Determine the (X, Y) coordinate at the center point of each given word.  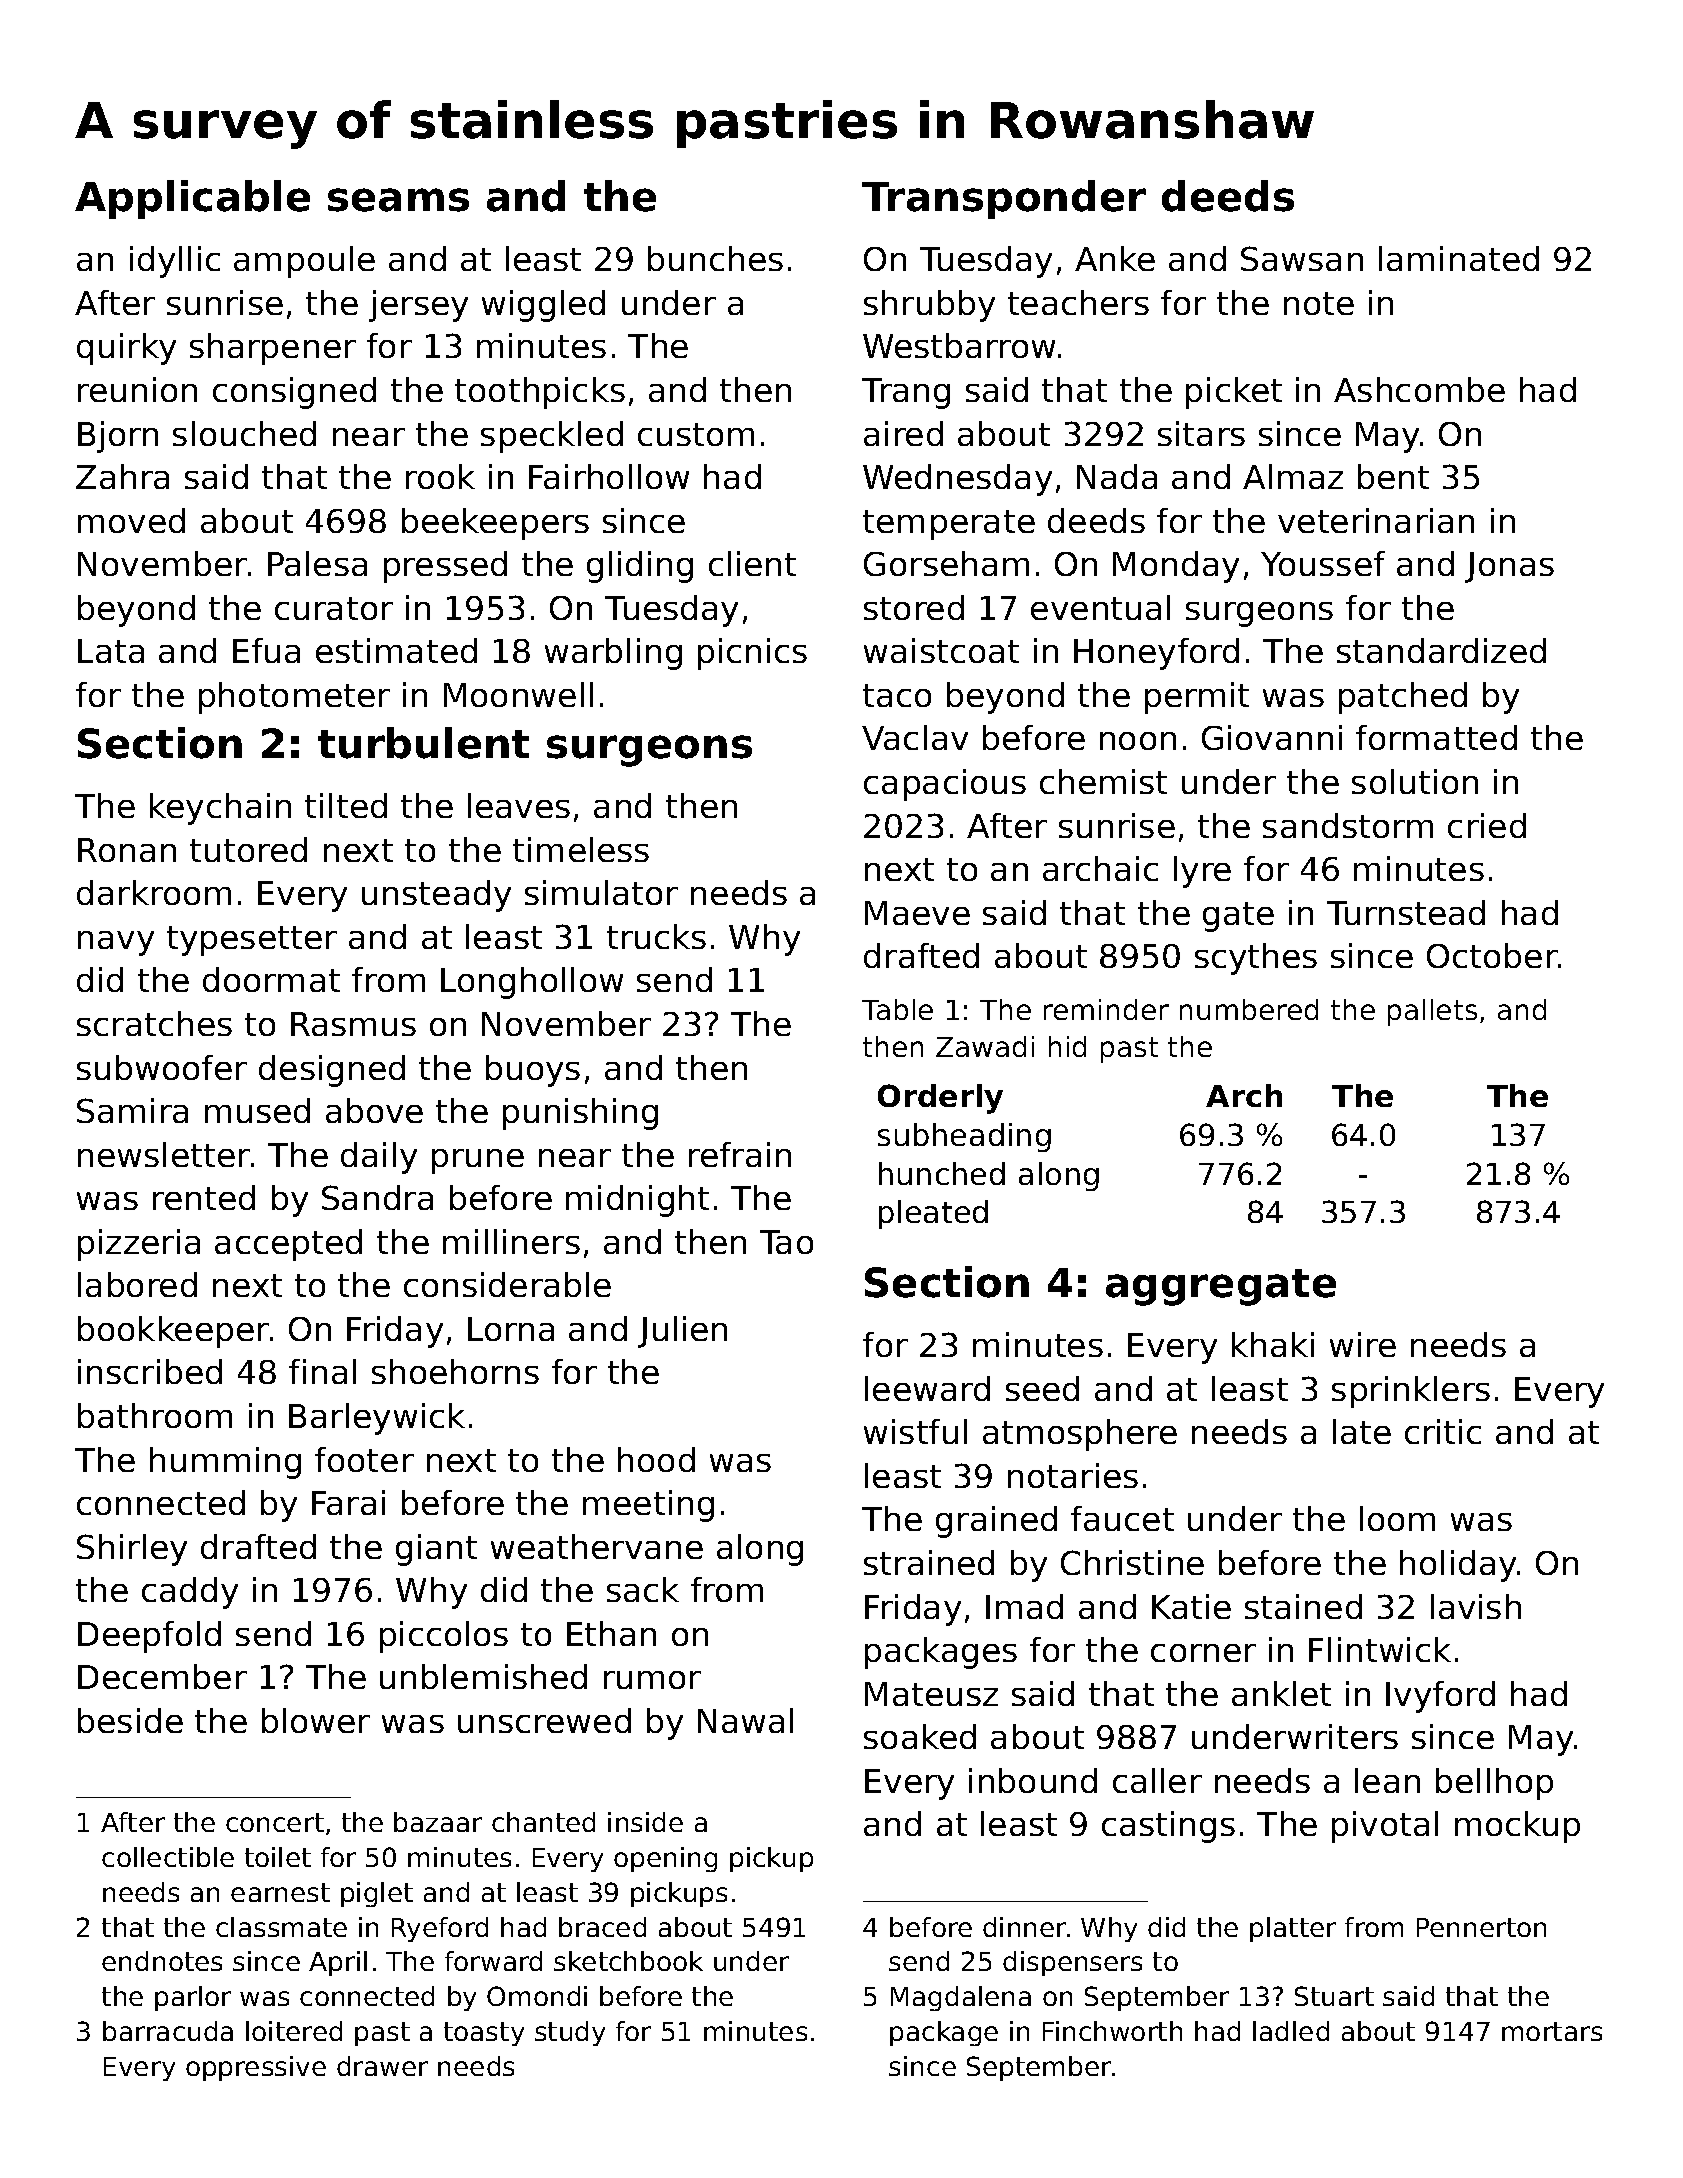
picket (1234, 393)
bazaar (438, 1822)
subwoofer (162, 1067)
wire (1363, 1344)
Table (897, 1009)
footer (364, 1459)
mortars (1552, 2031)
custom (696, 434)
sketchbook (628, 1961)
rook (440, 476)
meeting (648, 1506)
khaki (1273, 1344)
